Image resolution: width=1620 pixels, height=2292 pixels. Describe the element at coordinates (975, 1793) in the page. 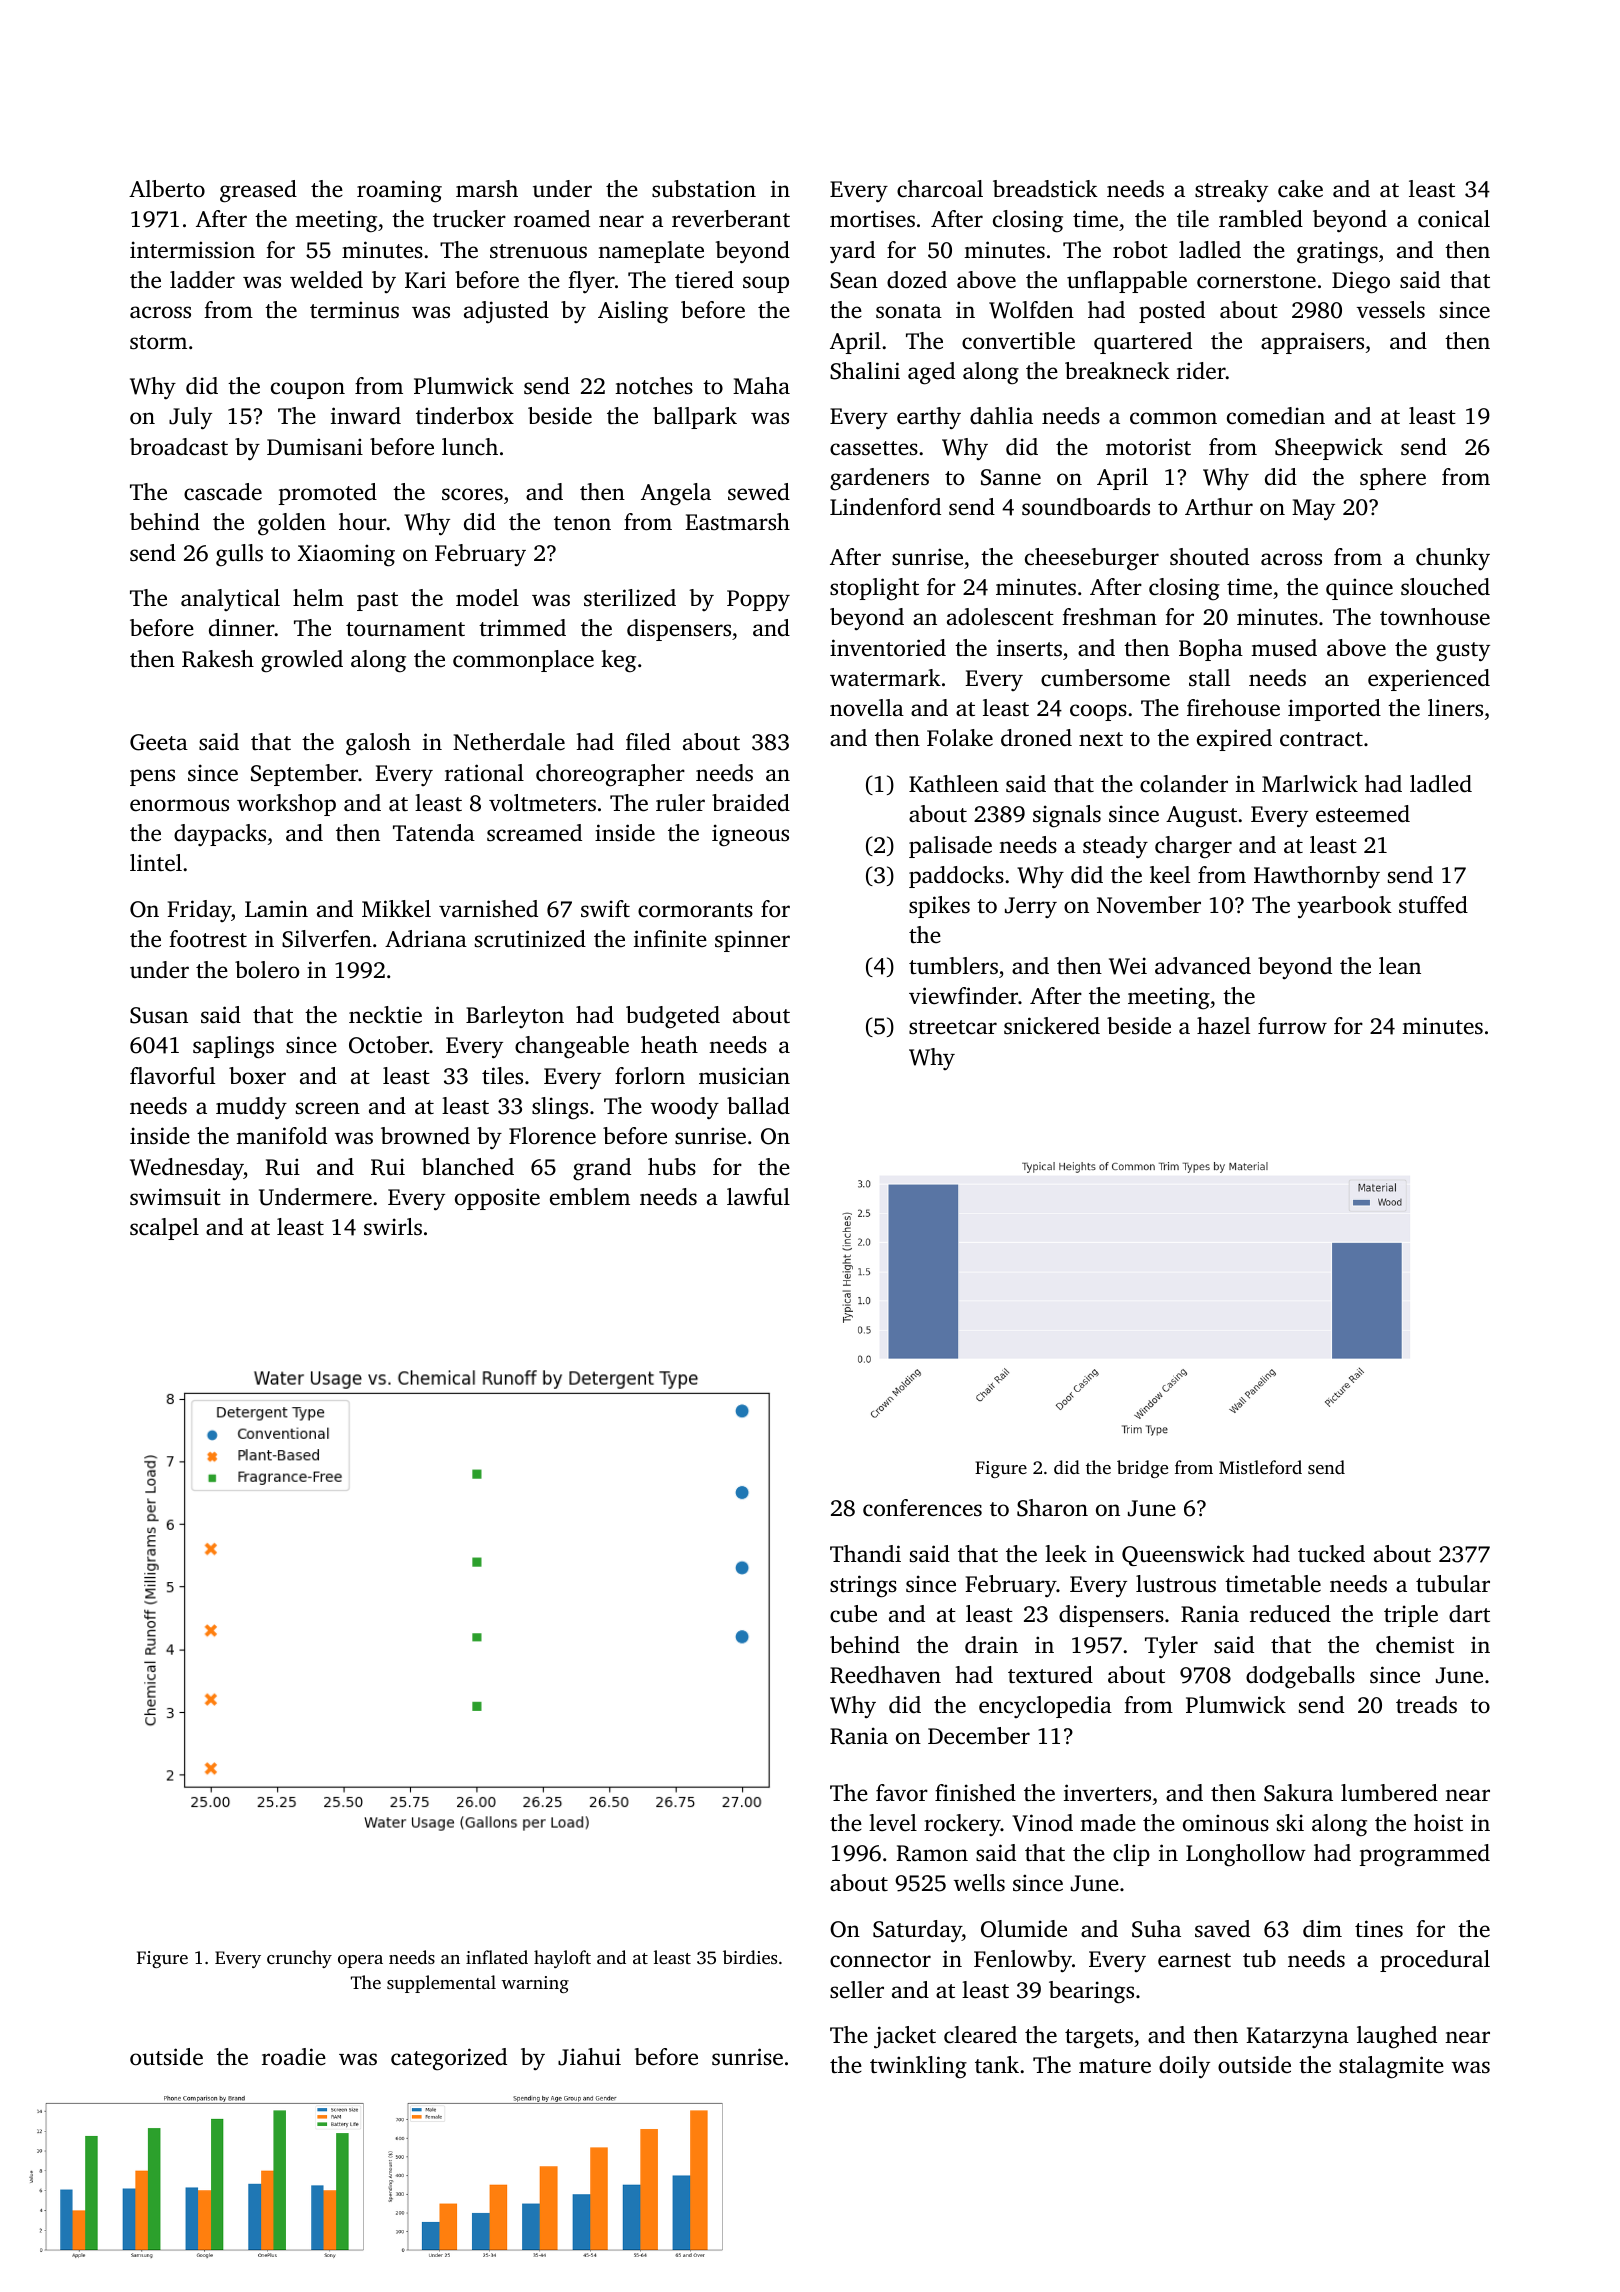

I see `finished` at that location.
